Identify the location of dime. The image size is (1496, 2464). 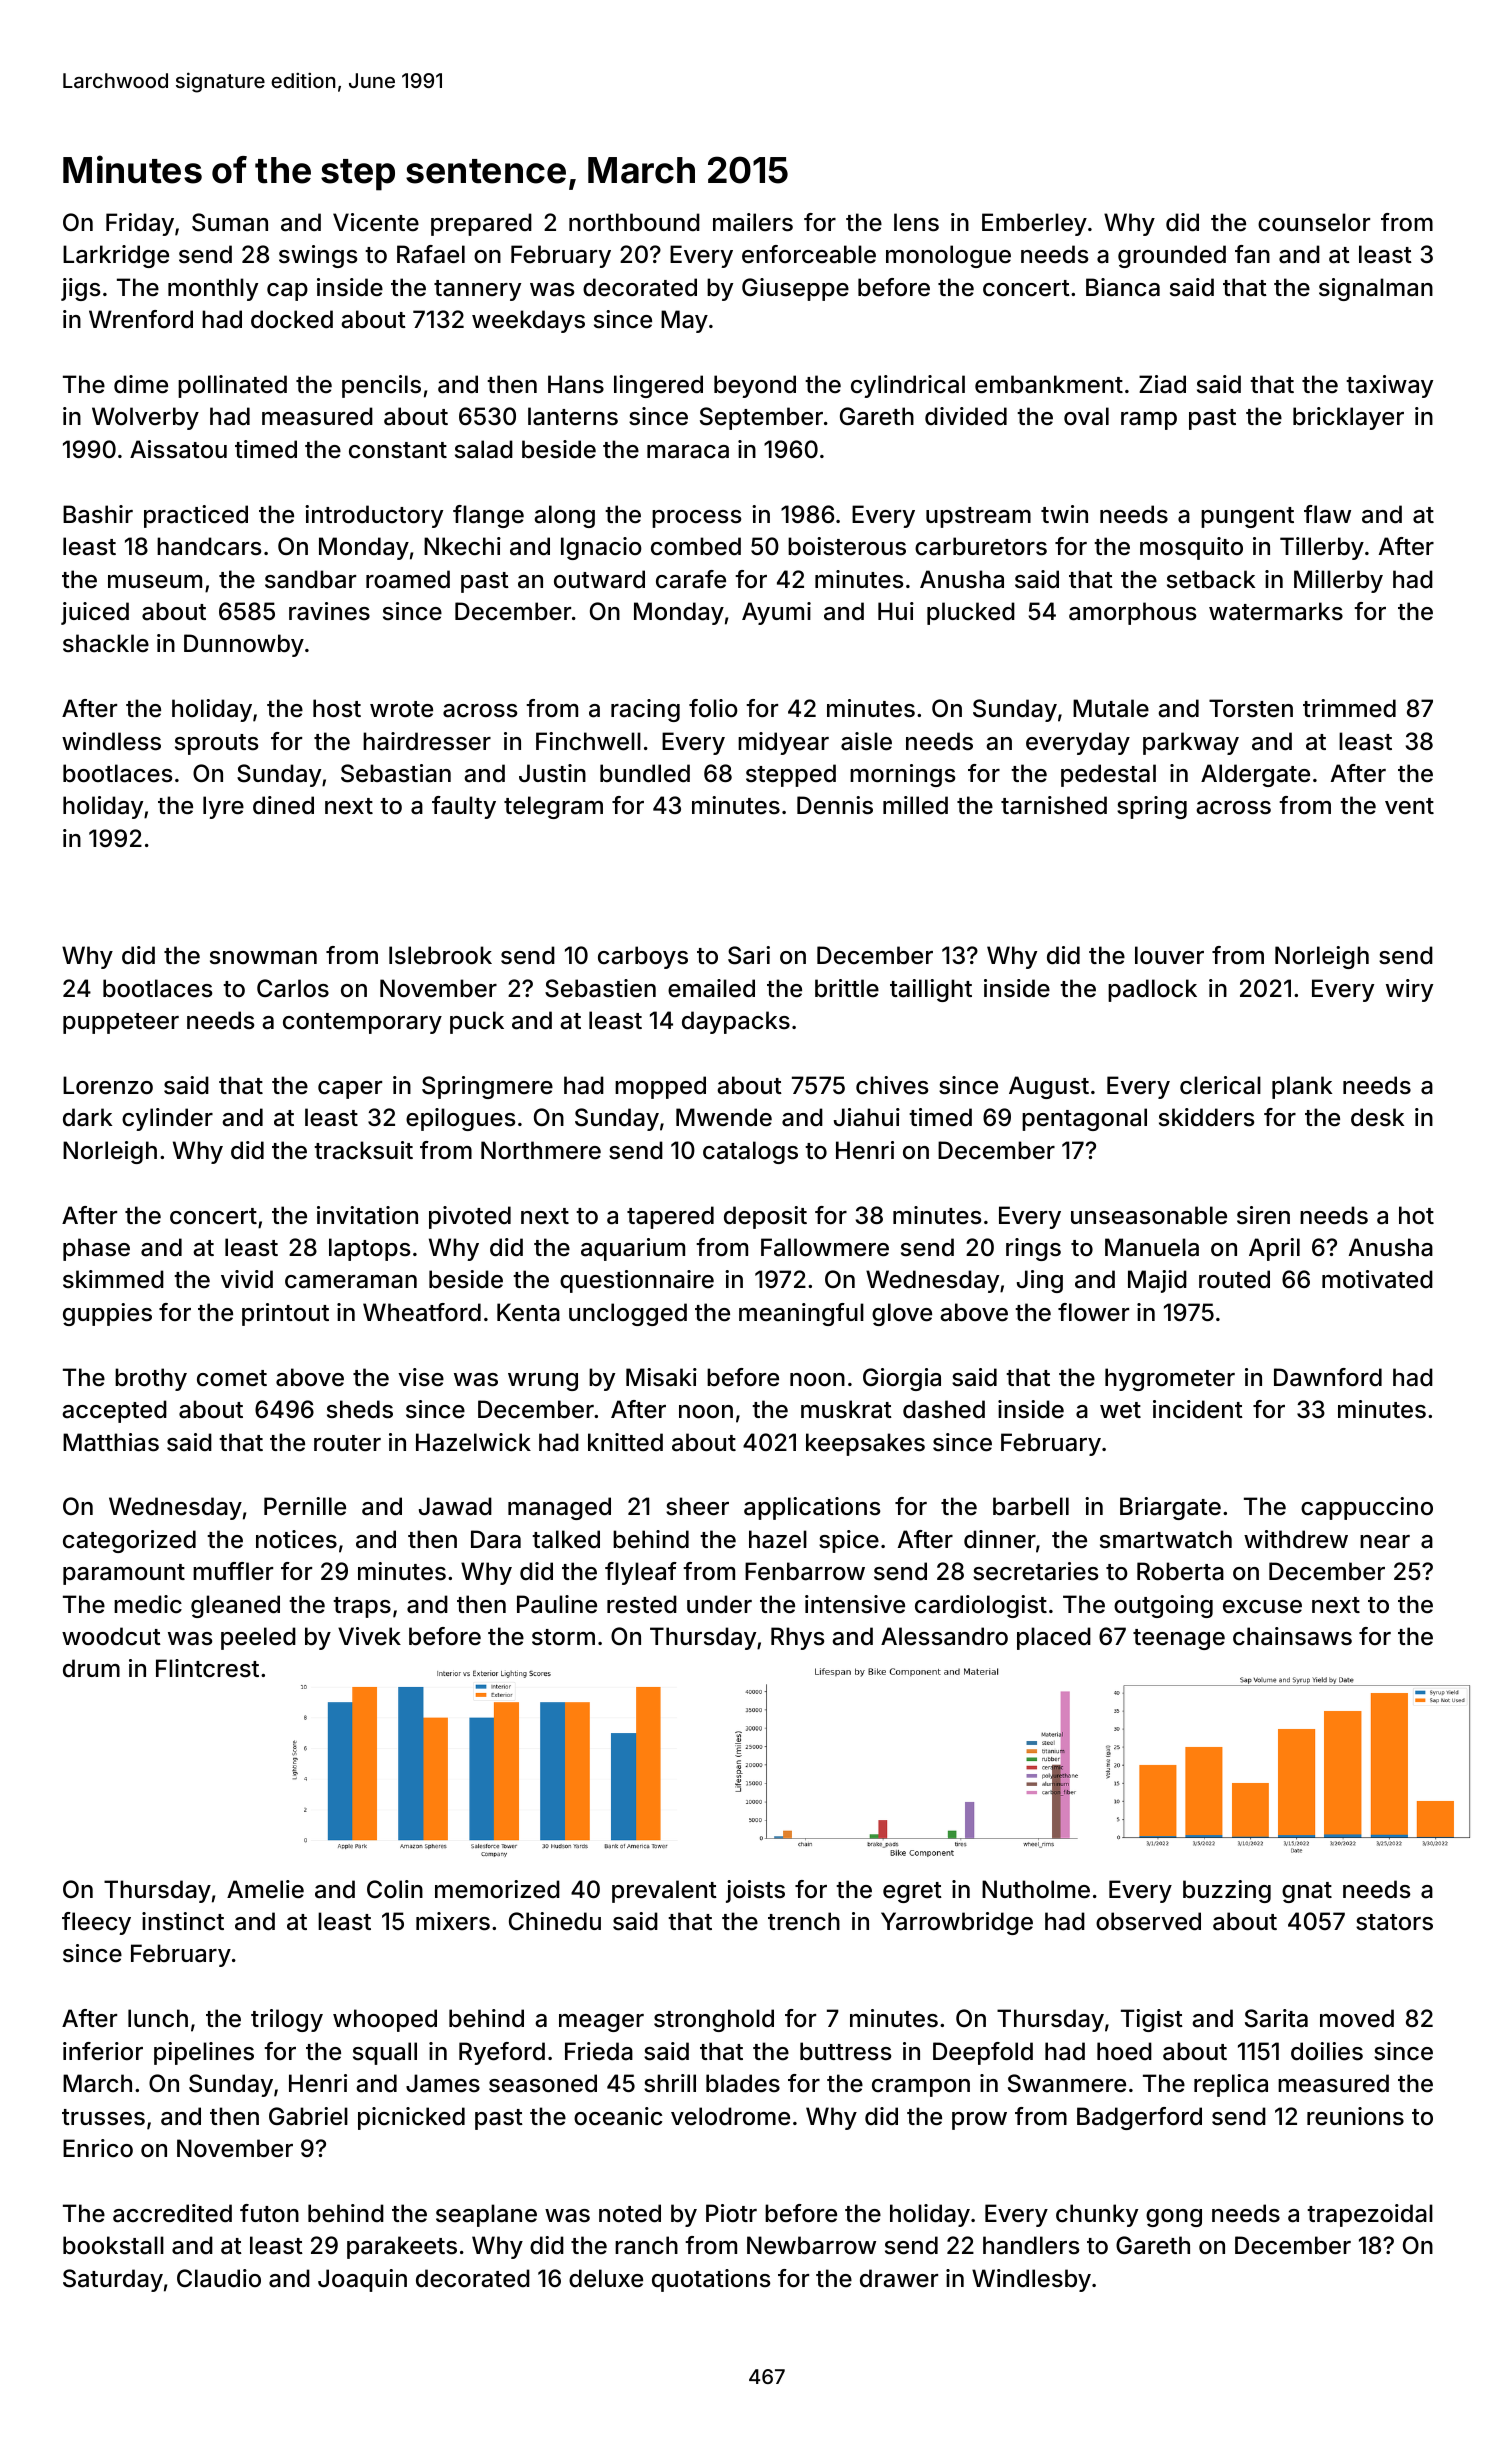
(141, 384).
